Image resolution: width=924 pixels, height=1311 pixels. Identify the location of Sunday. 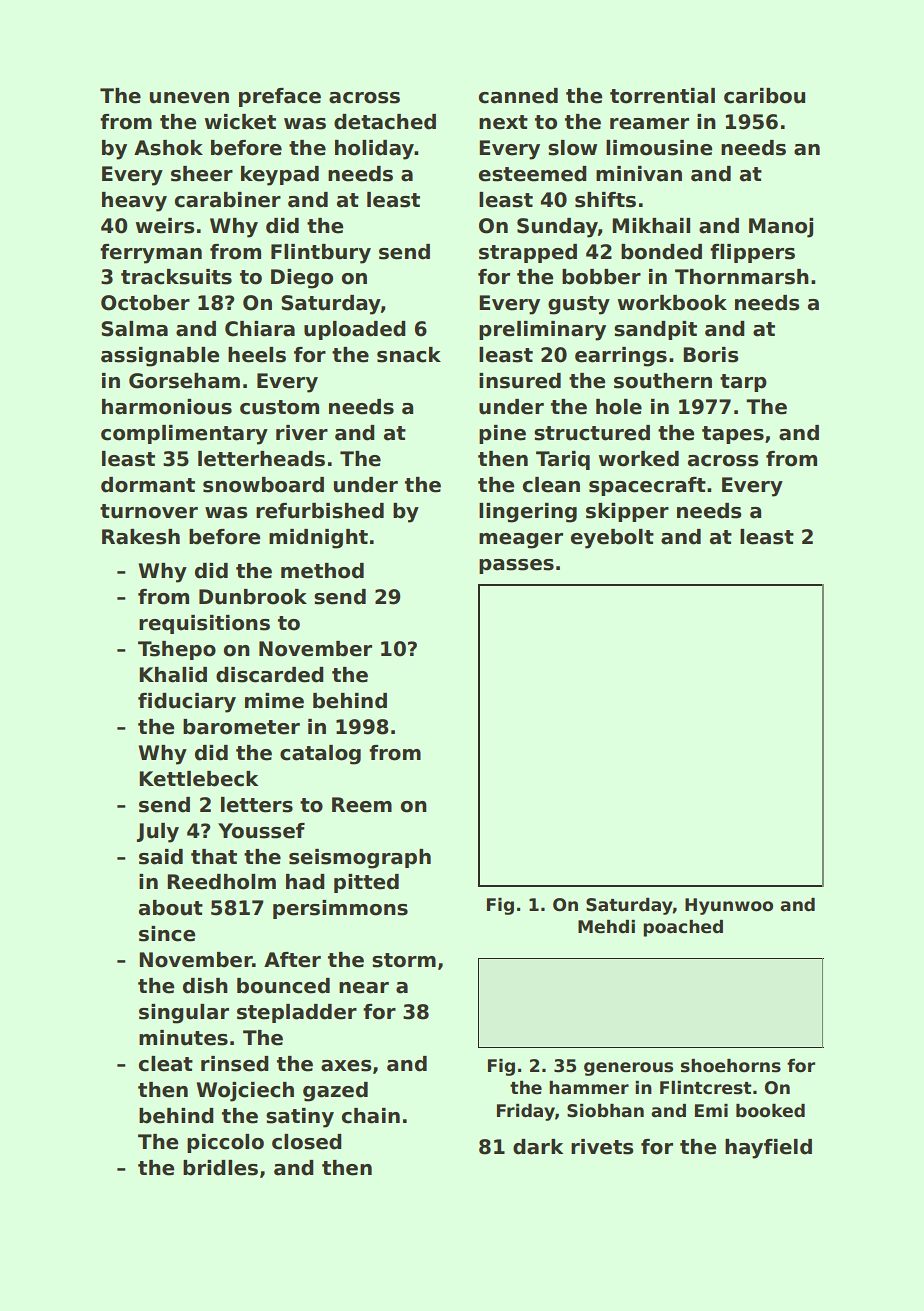
(557, 228).
